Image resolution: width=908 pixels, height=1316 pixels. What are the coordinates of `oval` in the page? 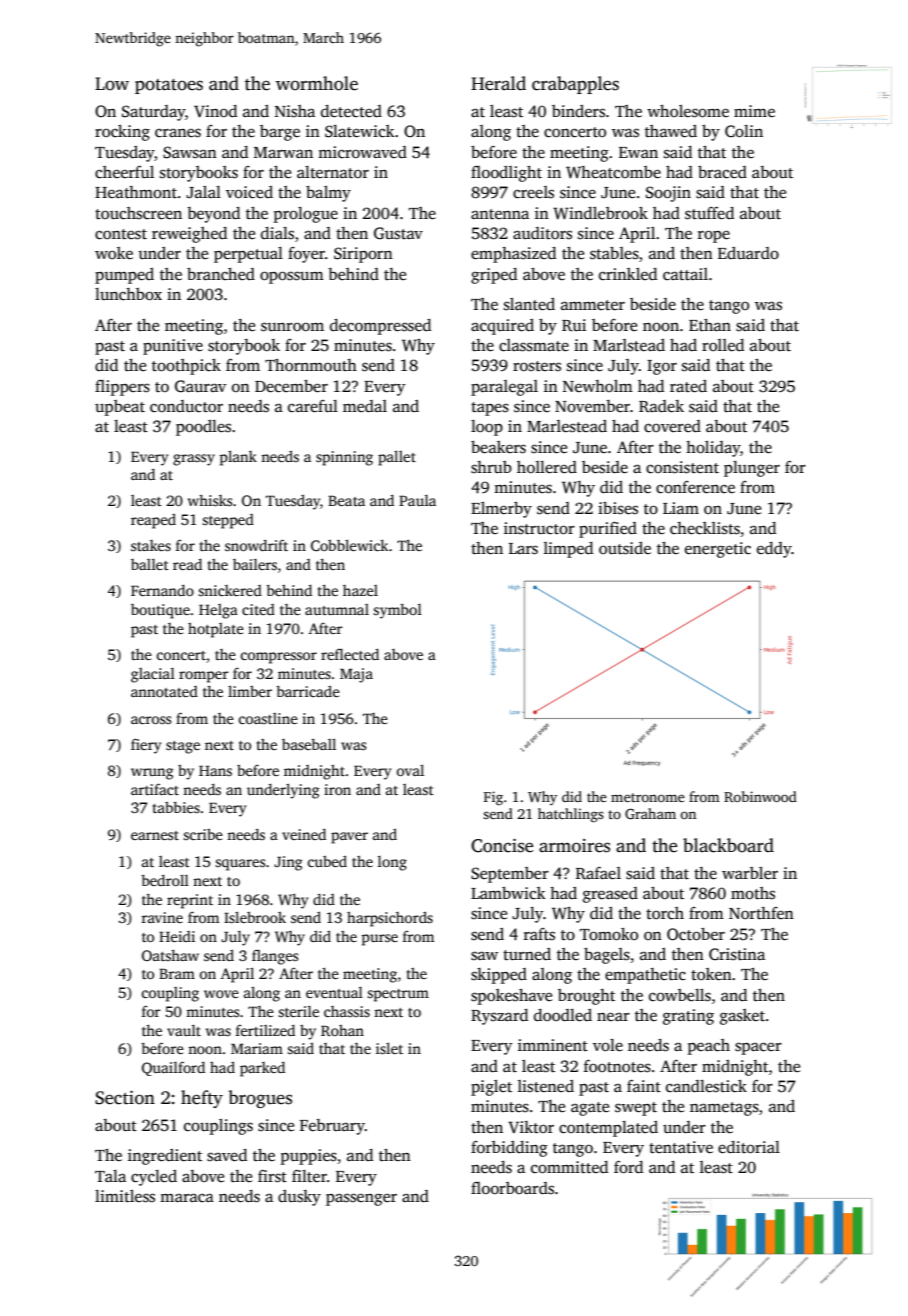 It's located at (410, 770).
